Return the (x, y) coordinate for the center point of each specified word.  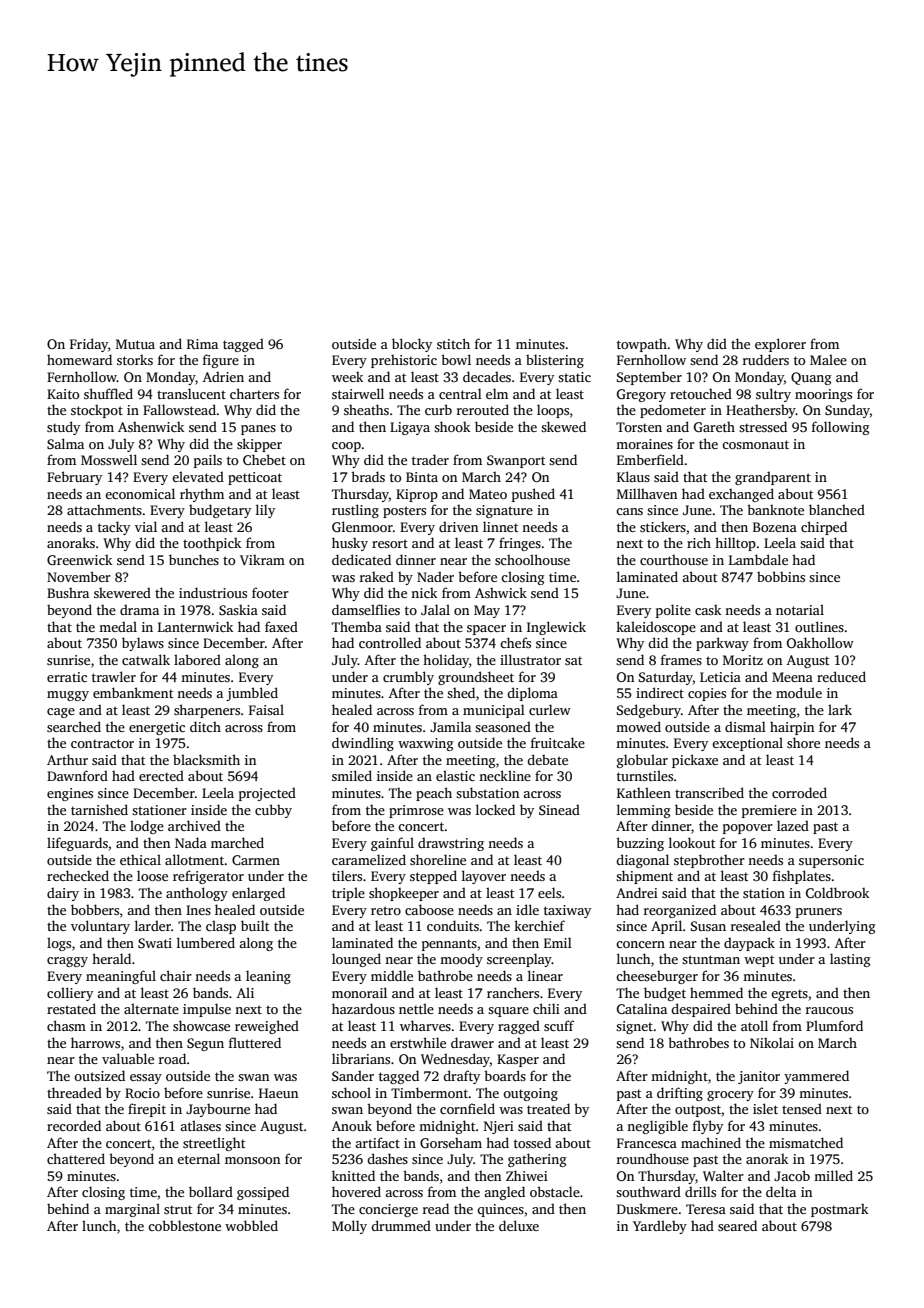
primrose (416, 811)
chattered (76, 1158)
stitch (453, 343)
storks (135, 360)
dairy (63, 894)
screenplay (519, 960)
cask (708, 610)
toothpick (212, 544)
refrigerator (208, 877)
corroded (799, 792)
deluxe (519, 1225)
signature (504, 511)
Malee (828, 359)
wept (759, 961)
